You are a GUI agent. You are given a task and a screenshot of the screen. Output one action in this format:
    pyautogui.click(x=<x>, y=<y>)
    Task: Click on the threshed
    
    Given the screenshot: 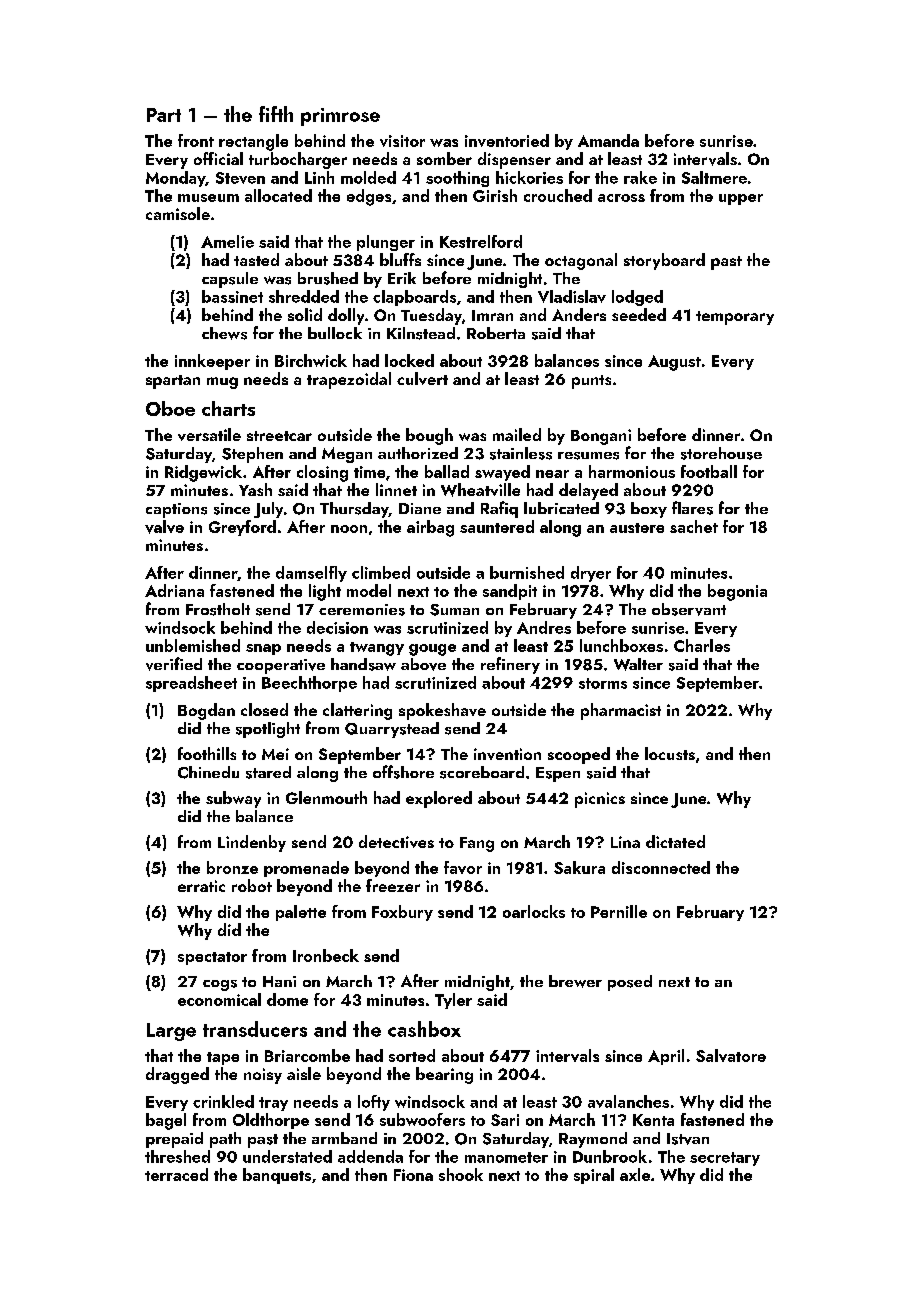 What is the action you would take?
    pyautogui.click(x=177, y=1156)
